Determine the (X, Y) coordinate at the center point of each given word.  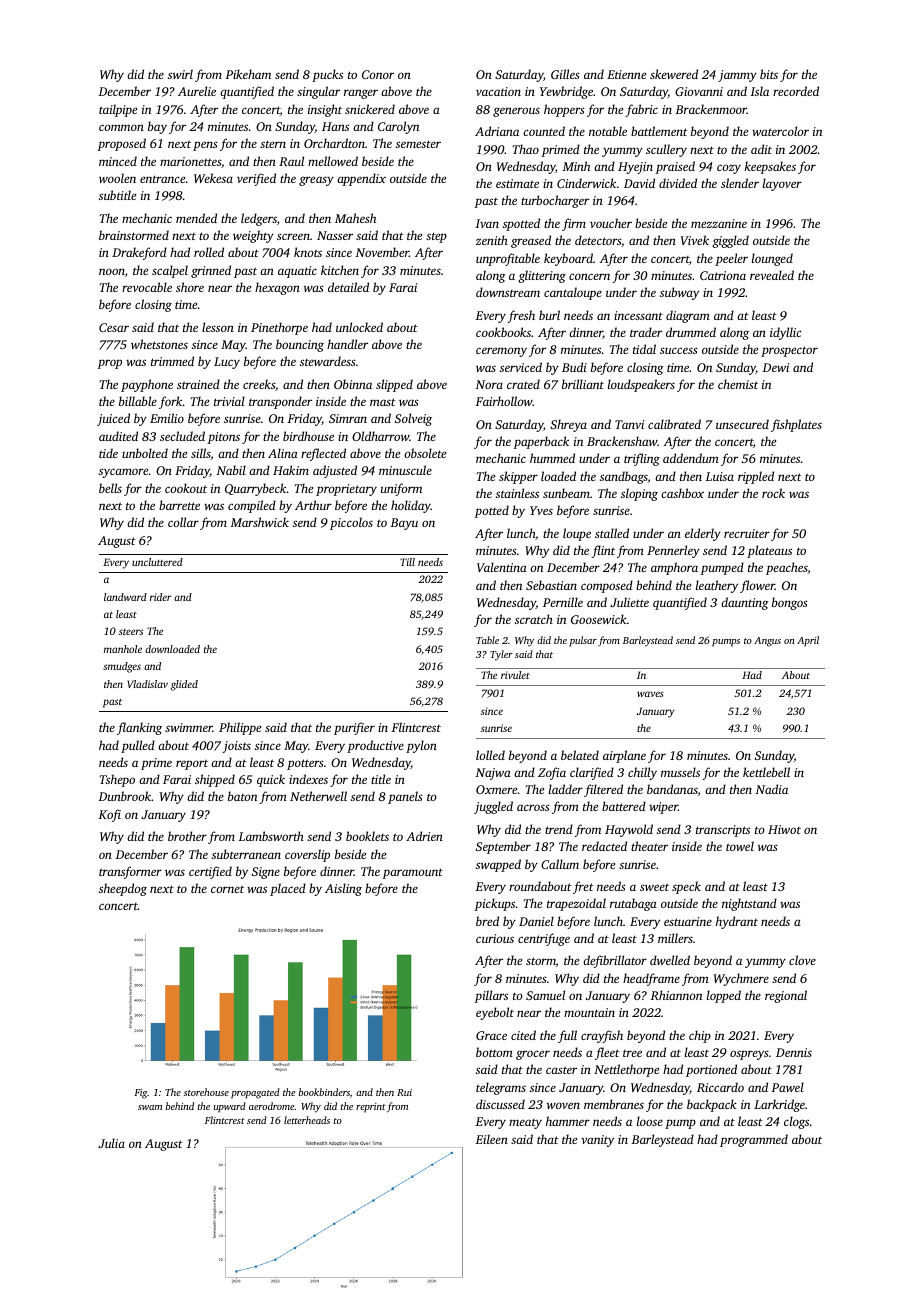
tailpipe (118, 110)
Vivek (695, 240)
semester (418, 144)
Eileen (491, 1139)
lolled (490, 755)
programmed (754, 1140)
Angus (767, 642)
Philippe (240, 728)
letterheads (307, 1120)
